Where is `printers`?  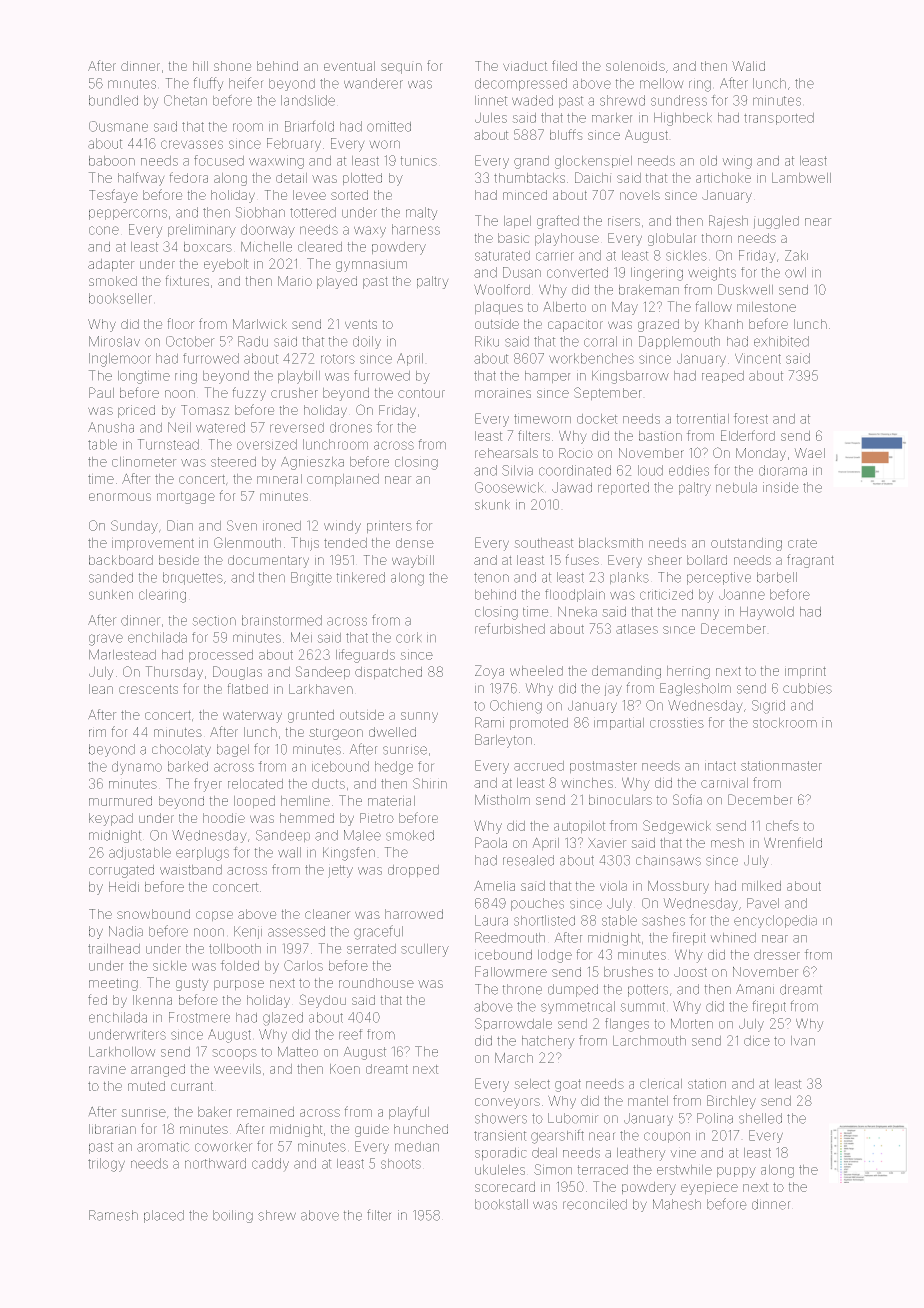 printers is located at coordinates (389, 527).
